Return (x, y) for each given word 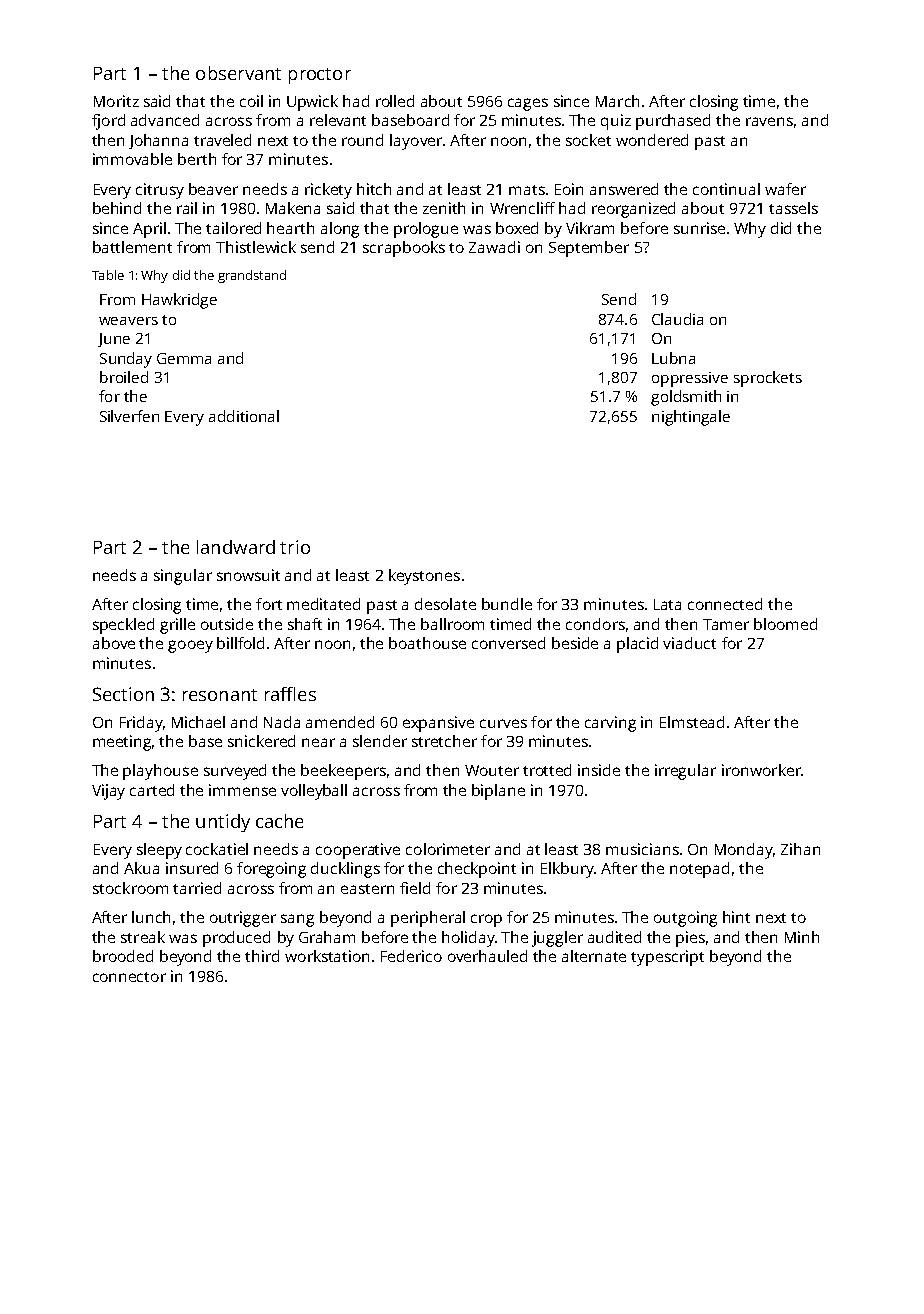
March (617, 101)
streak (143, 937)
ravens (769, 121)
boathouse (427, 643)
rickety (328, 191)
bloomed (785, 624)
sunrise (699, 228)
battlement (132, 247)
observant (238, 73)
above (114, 643)
